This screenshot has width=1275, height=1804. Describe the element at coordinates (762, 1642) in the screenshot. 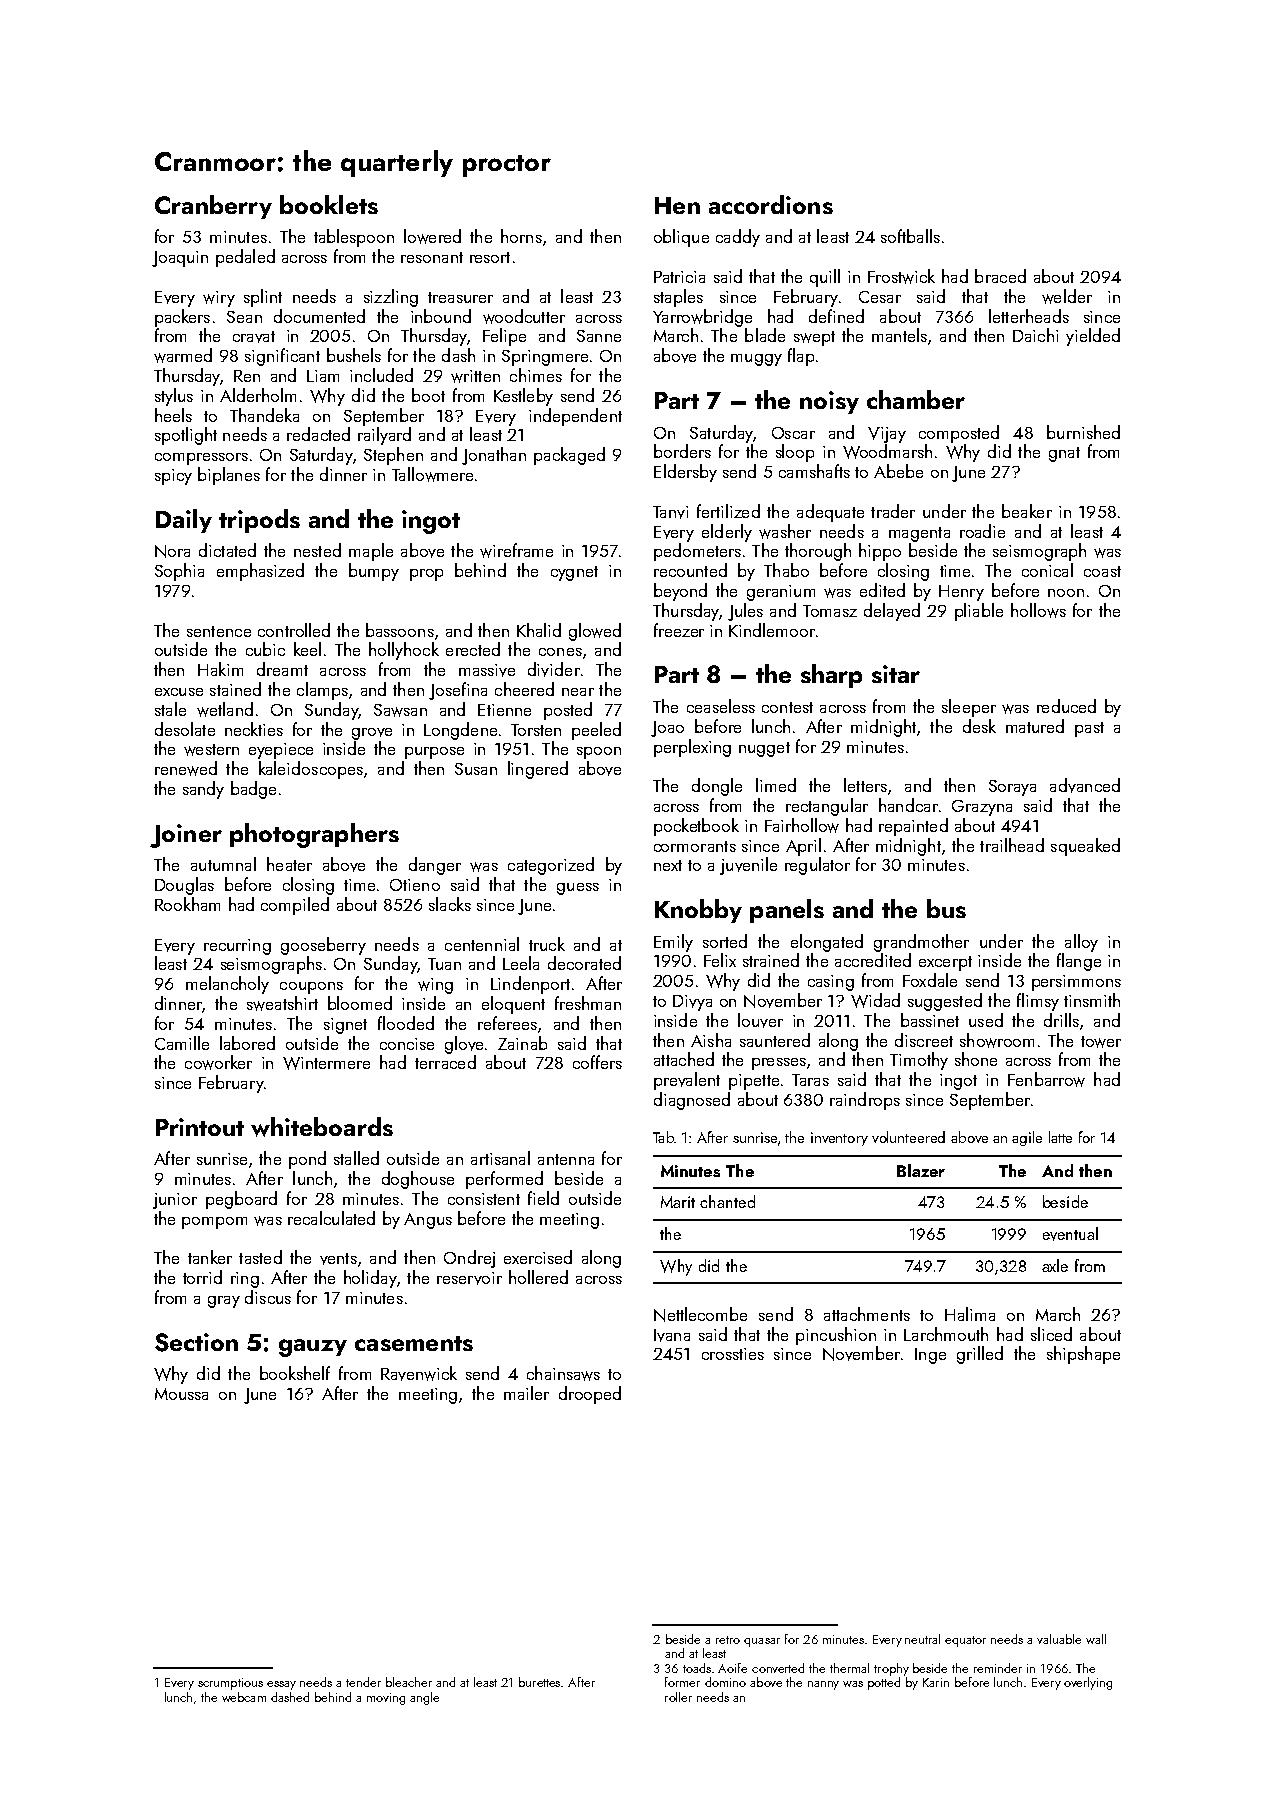

I see `quasar` at that location.
